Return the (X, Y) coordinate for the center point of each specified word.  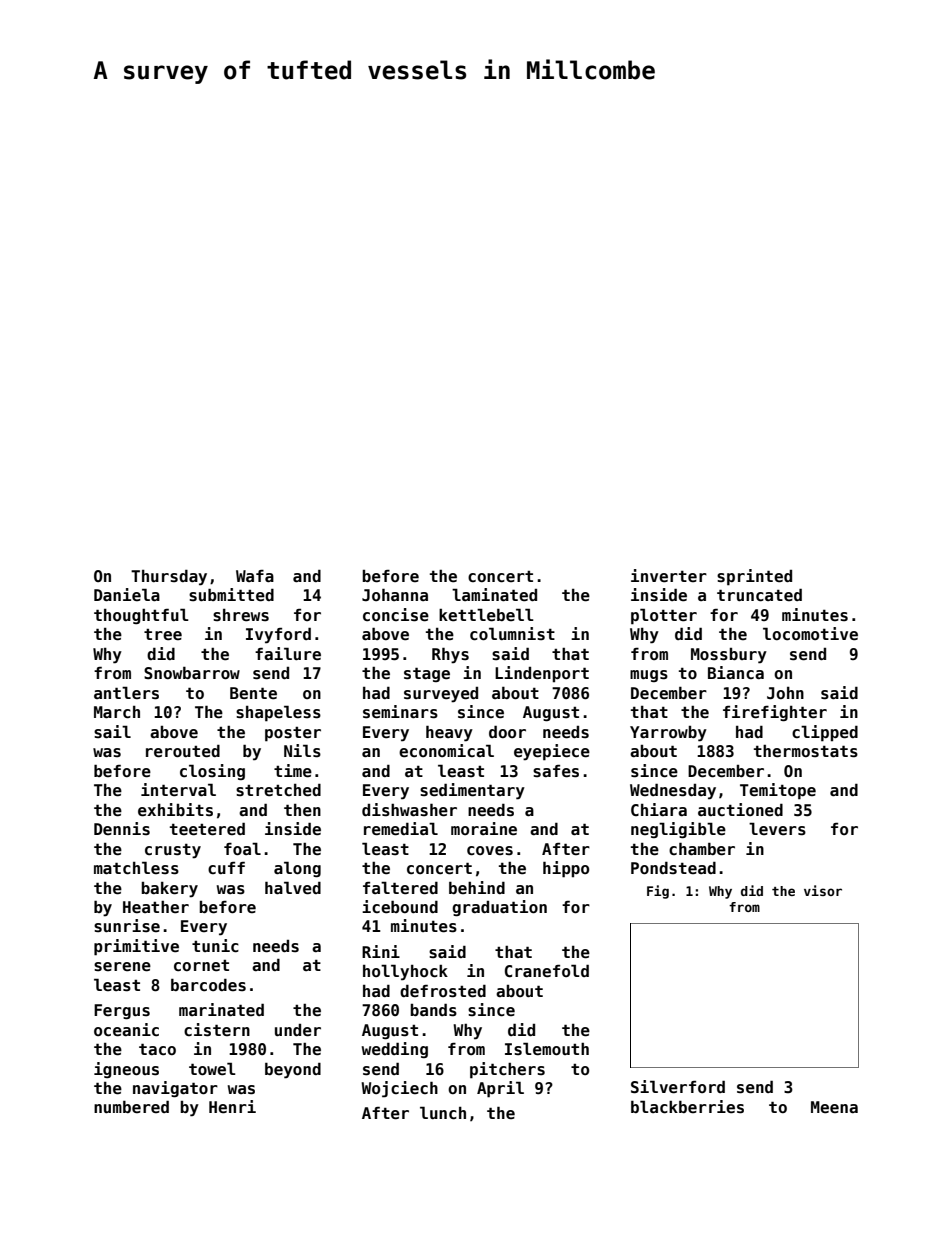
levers (777, 829)
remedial (401, 829)
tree (163, 635)
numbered (131, 1106)
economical (446, 751)
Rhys (450, 656)
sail (112, 732)
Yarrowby (668, 734)
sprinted (754, 577)
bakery (169, 890)
